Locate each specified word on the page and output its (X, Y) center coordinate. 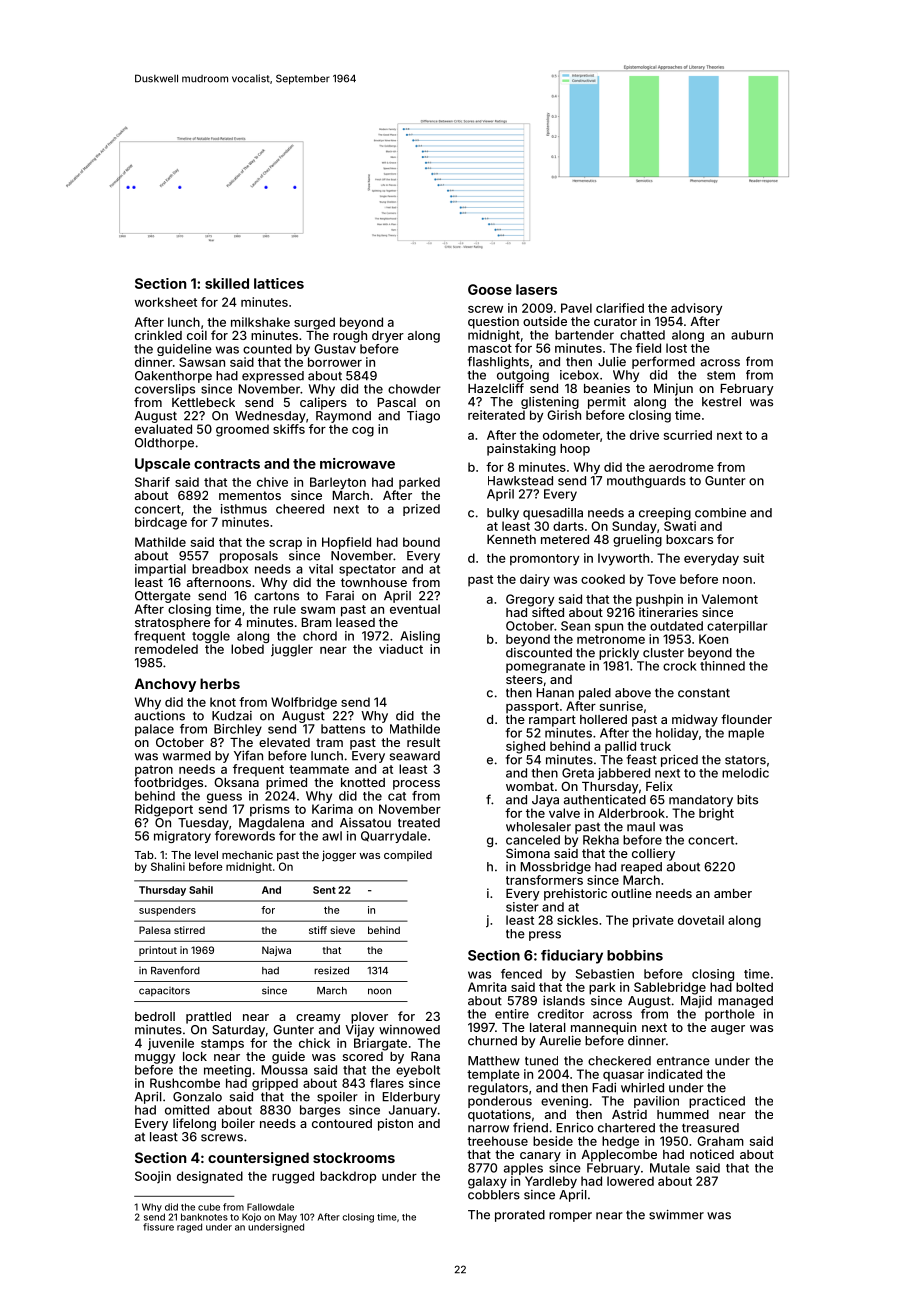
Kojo (251, 1217)
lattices (279, 283)
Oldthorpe (164, 444)
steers (524, 679)
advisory (696, 309)
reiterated (496, 415)
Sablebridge (670, 988)
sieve (343, 930)
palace (154, 730)
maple (746, 734)
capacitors (164, 991)
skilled (227, 283)
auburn (752, 335)
